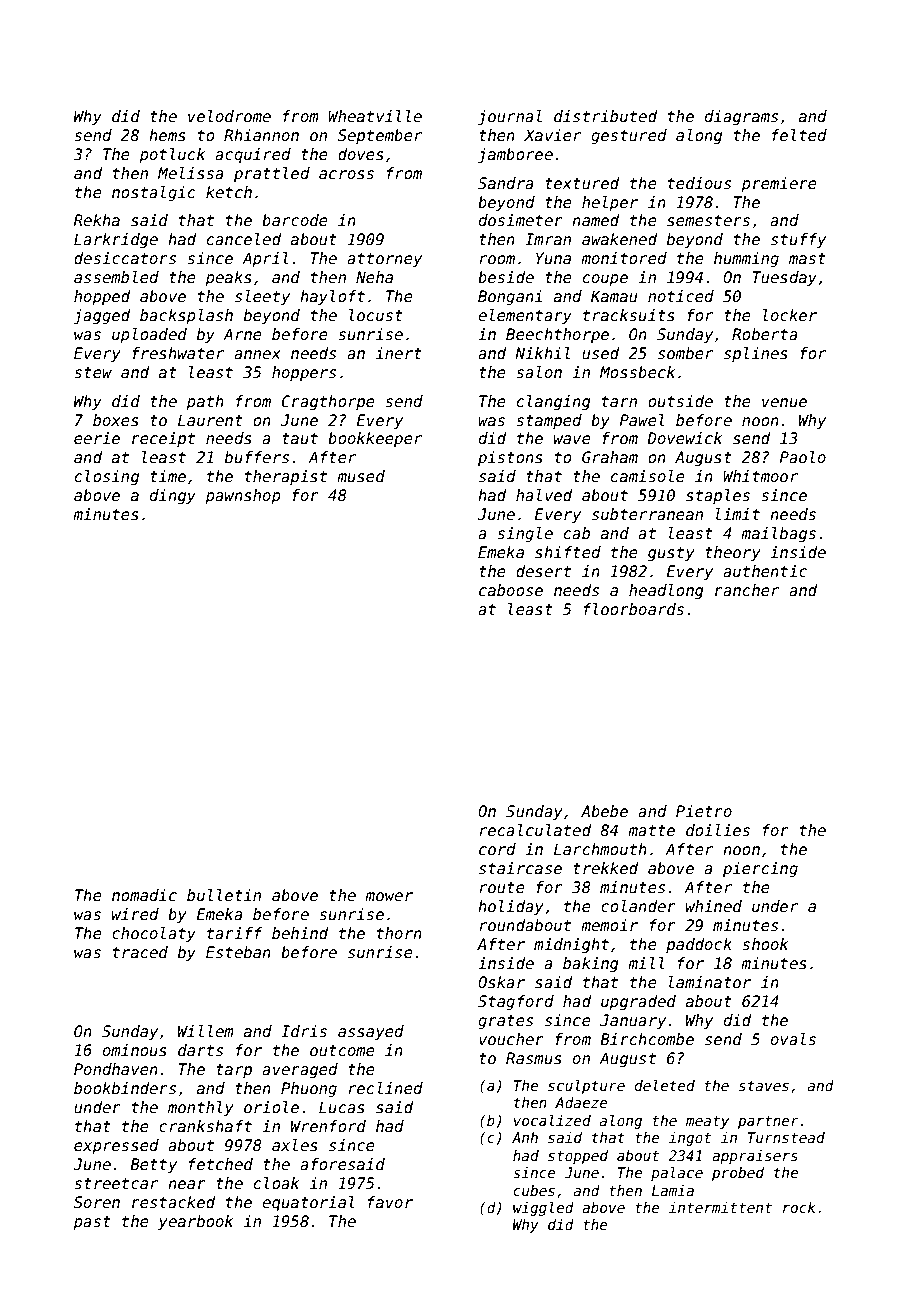  Describe the element at coordinates (638, 906) in the image. I see `colander` at that location.
